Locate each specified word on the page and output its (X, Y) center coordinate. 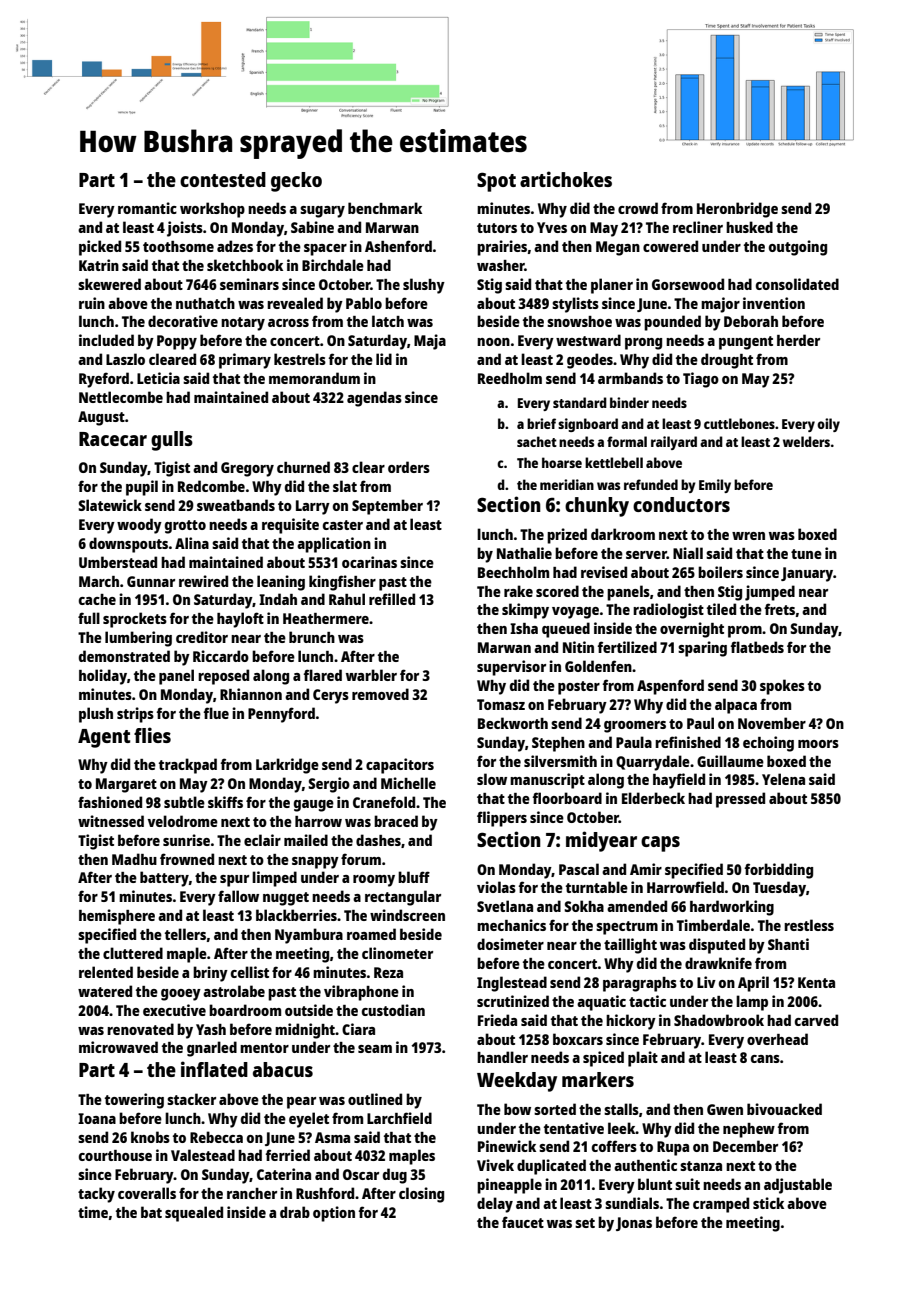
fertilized (627, 647)
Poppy (177, 342)
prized (567, 536)
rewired (203, 581)
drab (295, 1212)
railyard (674, 443)
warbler (371, 675)
